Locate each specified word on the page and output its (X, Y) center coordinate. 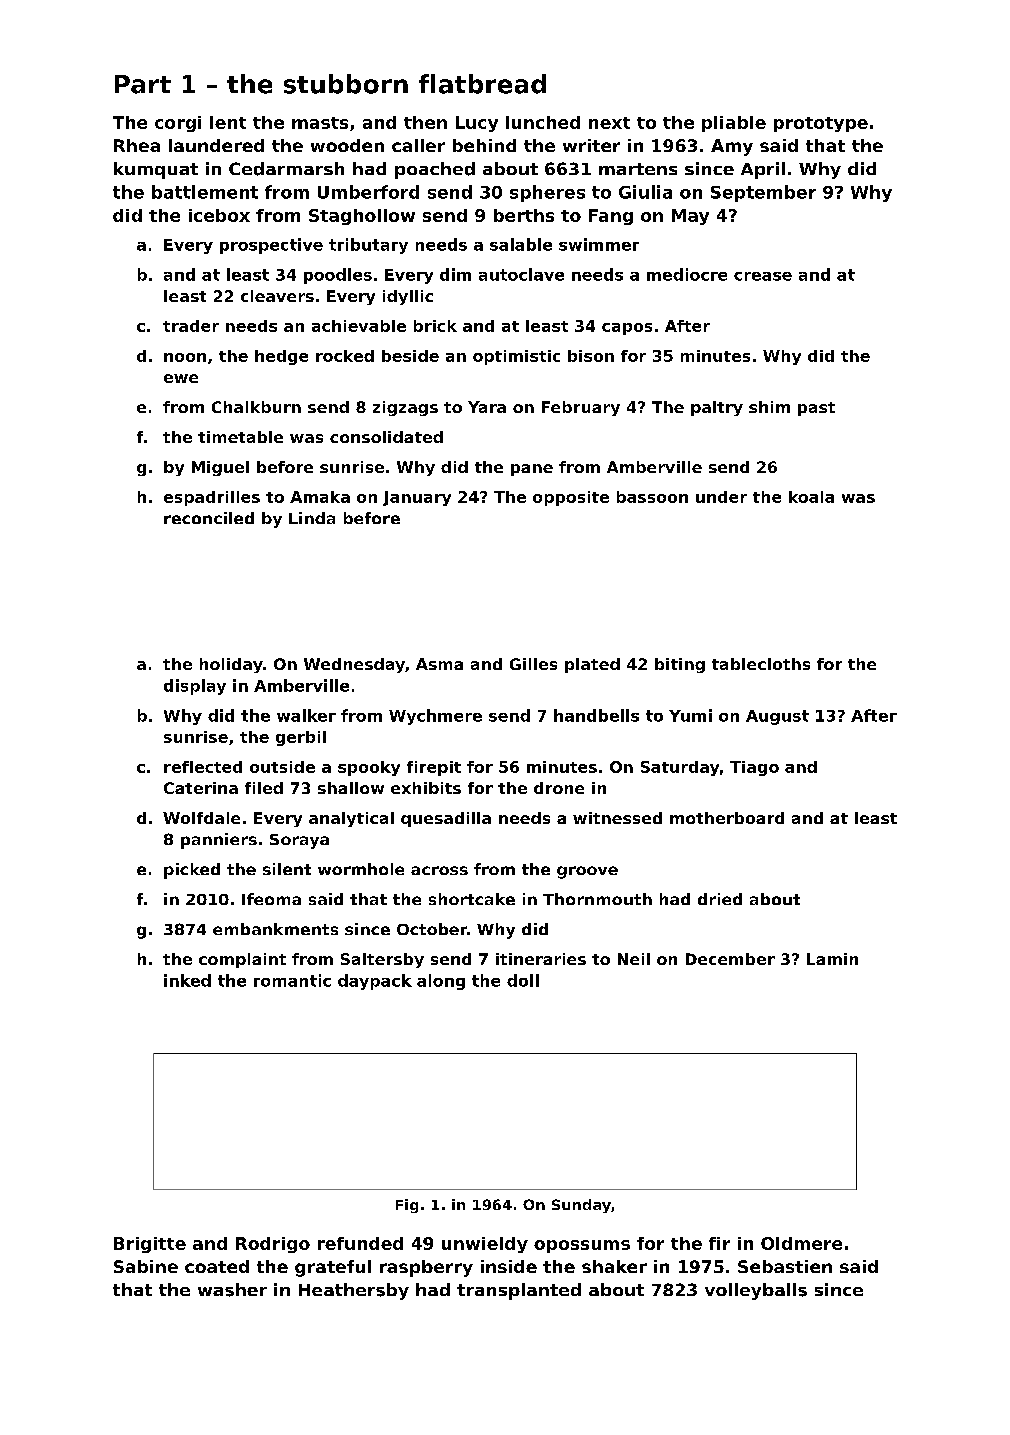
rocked (345, 356)
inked (187, 980)
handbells (596, 715)
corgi (178, 124)
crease (763, 276)
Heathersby (354, 1291)
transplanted (519, 1291)
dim (455, 274)
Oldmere (801, 1243)
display (195, 687)
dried (720, 899)
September (763, 193)
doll (523, 980)
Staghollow (362, 217)
